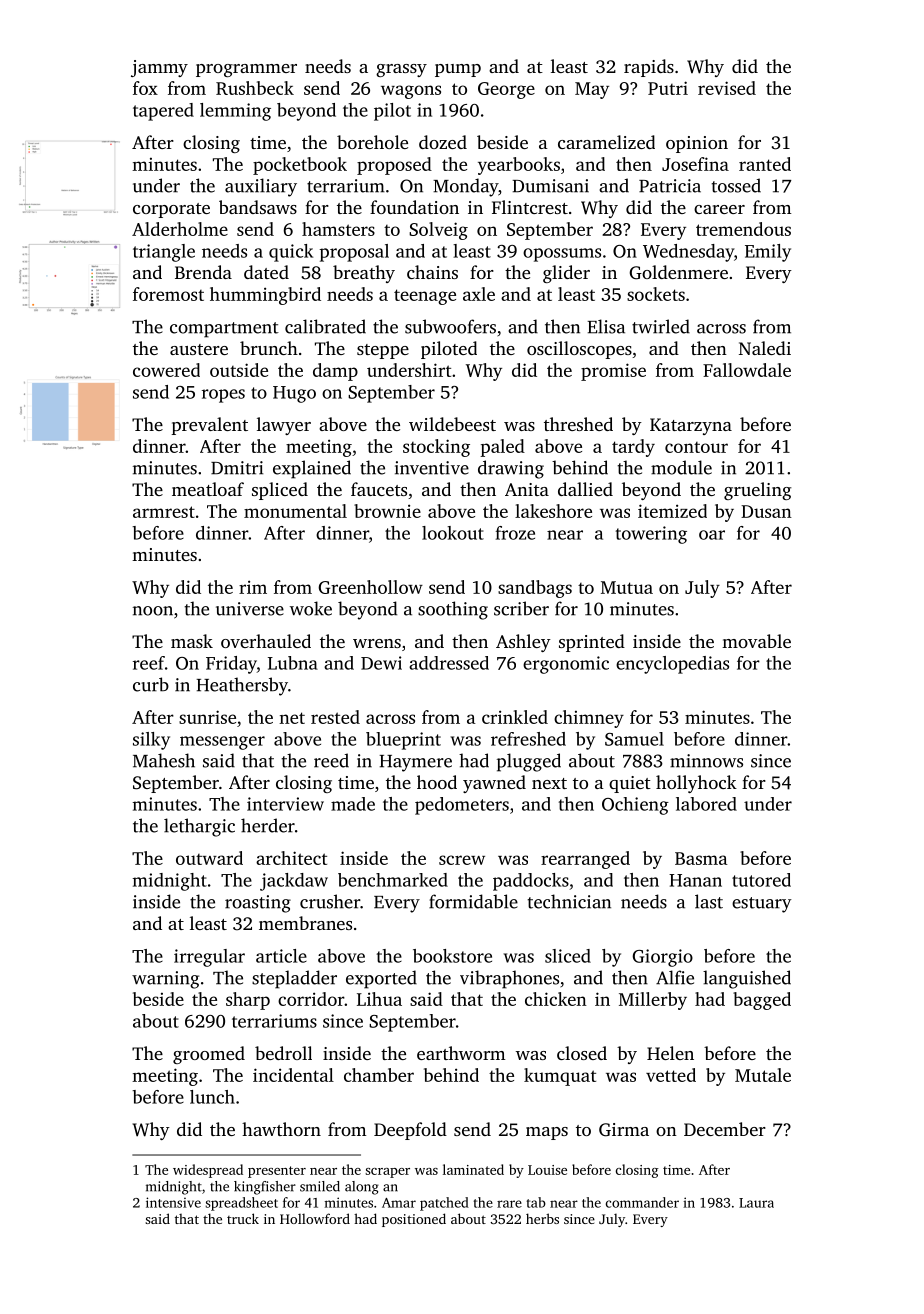 The width and height of the screenshot is (924, 1314). What do you see at coordinates (253, 587) in the screenshot?
I see `rim` at bounding box center [253, 587].
